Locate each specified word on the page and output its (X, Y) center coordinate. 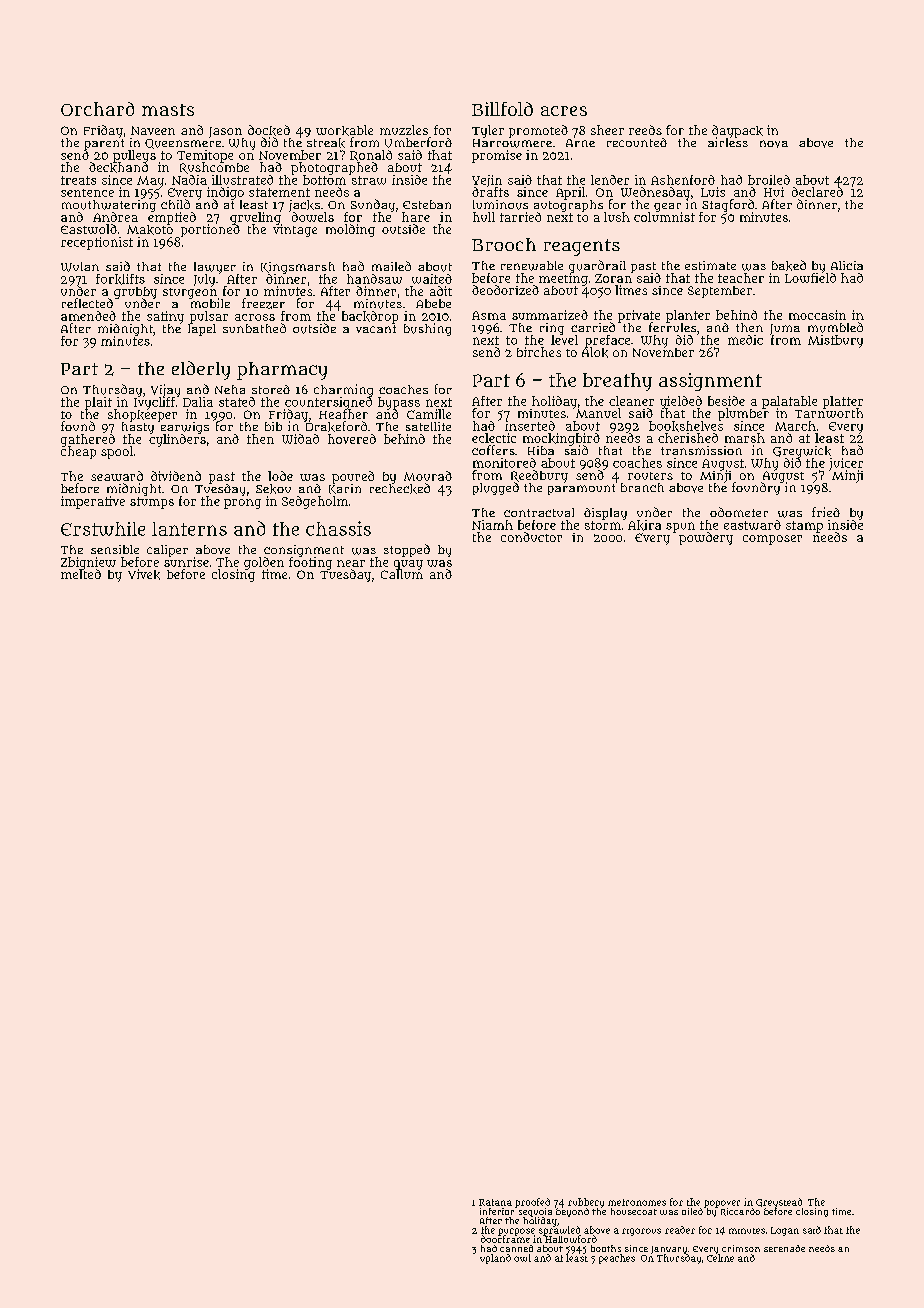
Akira (644, 525)
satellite (428, 426)
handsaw (374, 279)
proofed (532, 1203)
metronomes (637, 1202)
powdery (706, 538)
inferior (497, 1211)
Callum (402, 574)
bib (273, 426)
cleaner (631, 401)
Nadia (189, 180)
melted (81, 574)
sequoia (535, 1212)
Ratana (495, 1202)
